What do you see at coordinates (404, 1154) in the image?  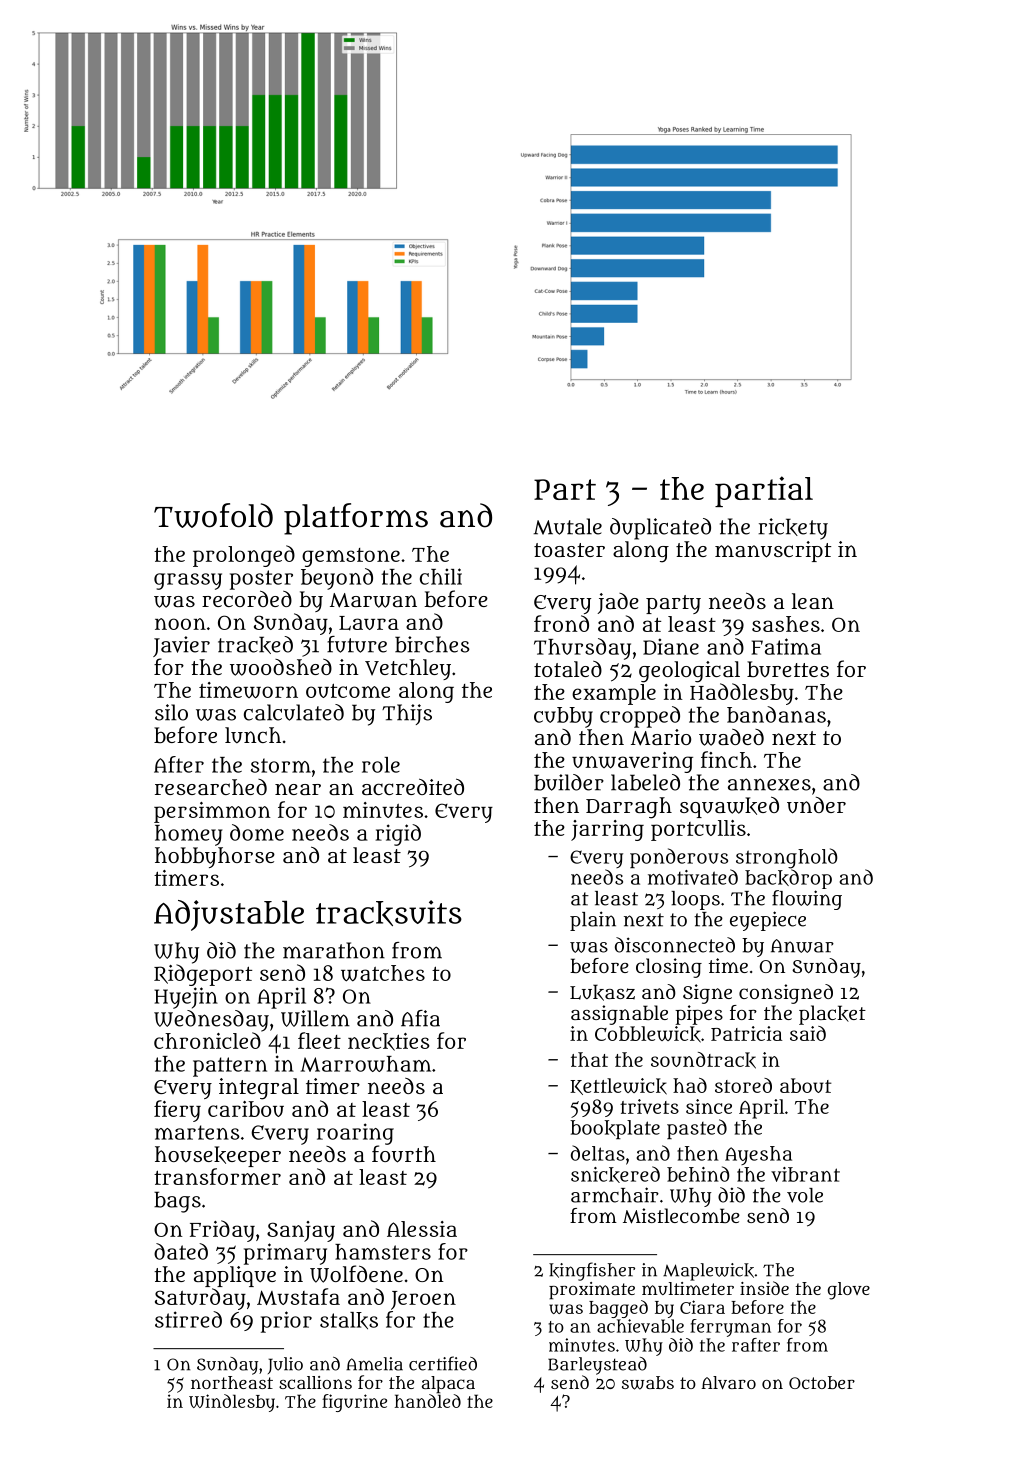 I see `fourth` at bounding box center [404, 1154].
